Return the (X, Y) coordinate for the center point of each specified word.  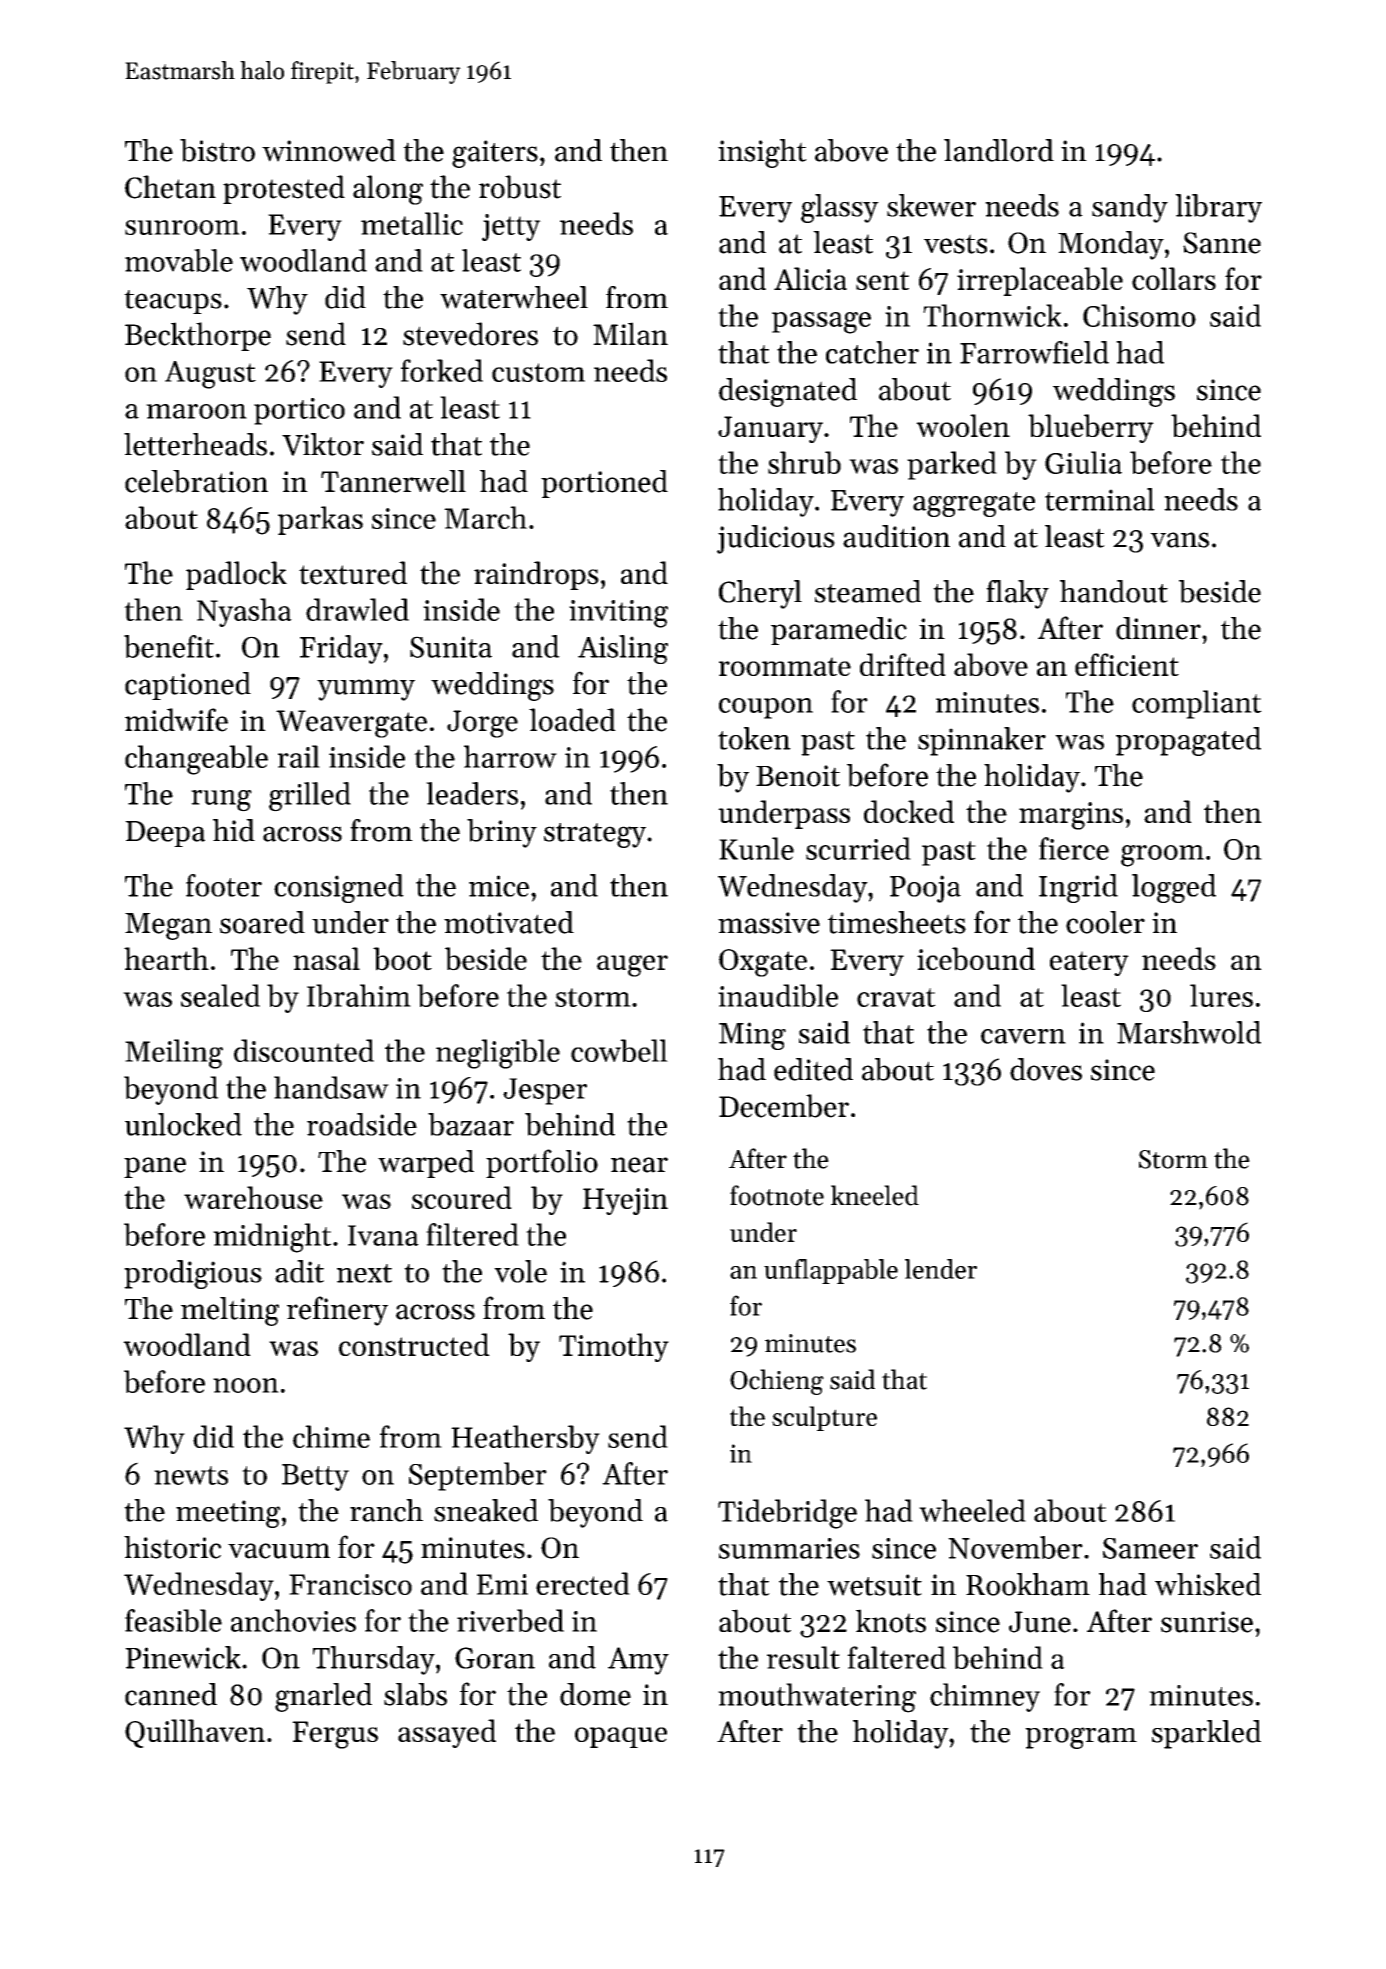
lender (941, 1269)
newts (191, 1475)
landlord (999, 150)
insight (762, 153)
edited (813, 1069)
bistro (217, 150)
